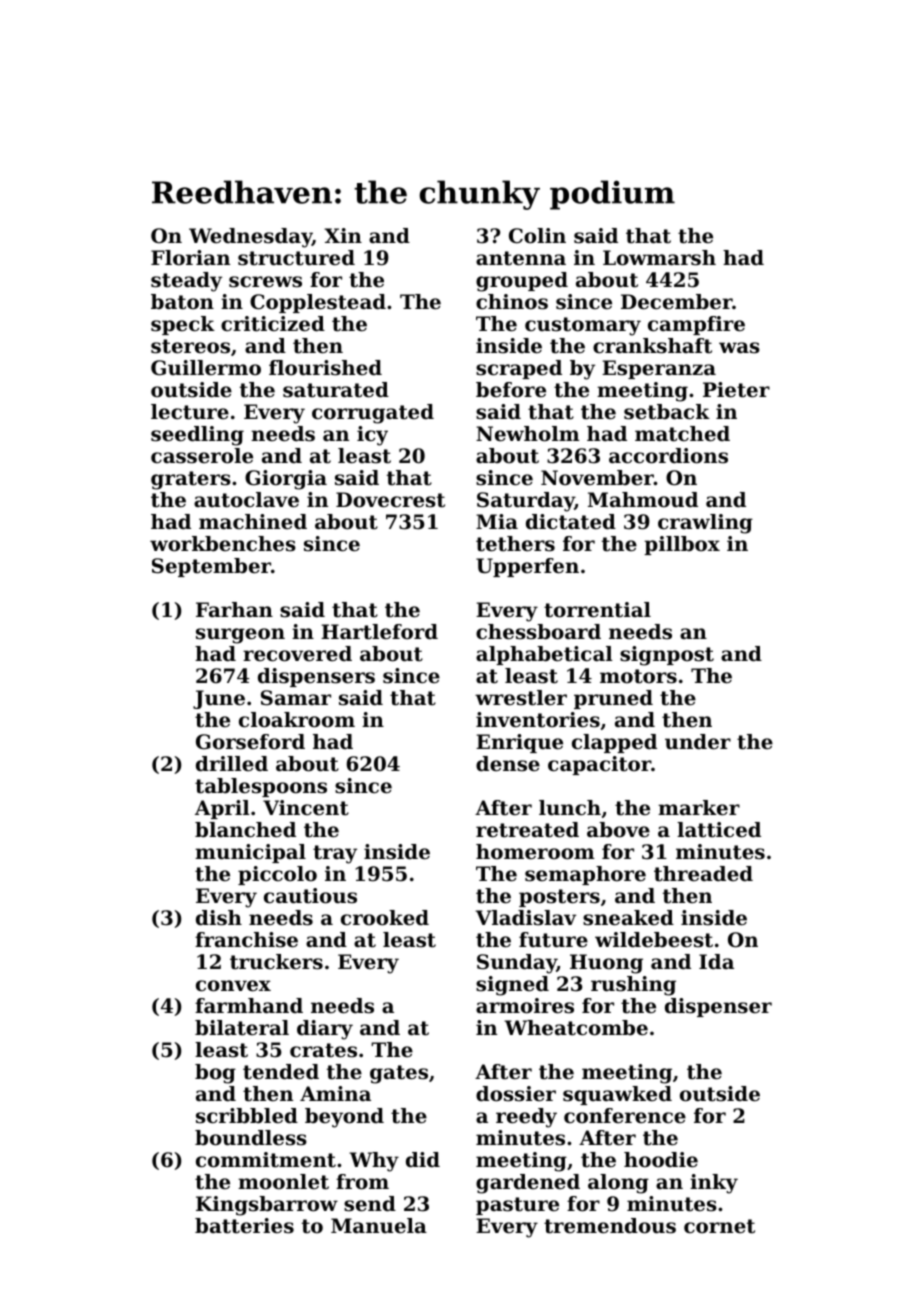 Image resolution: width=924 pixels, height=1311 pixels. I want to click on Guillermo, so click(206, 368).
